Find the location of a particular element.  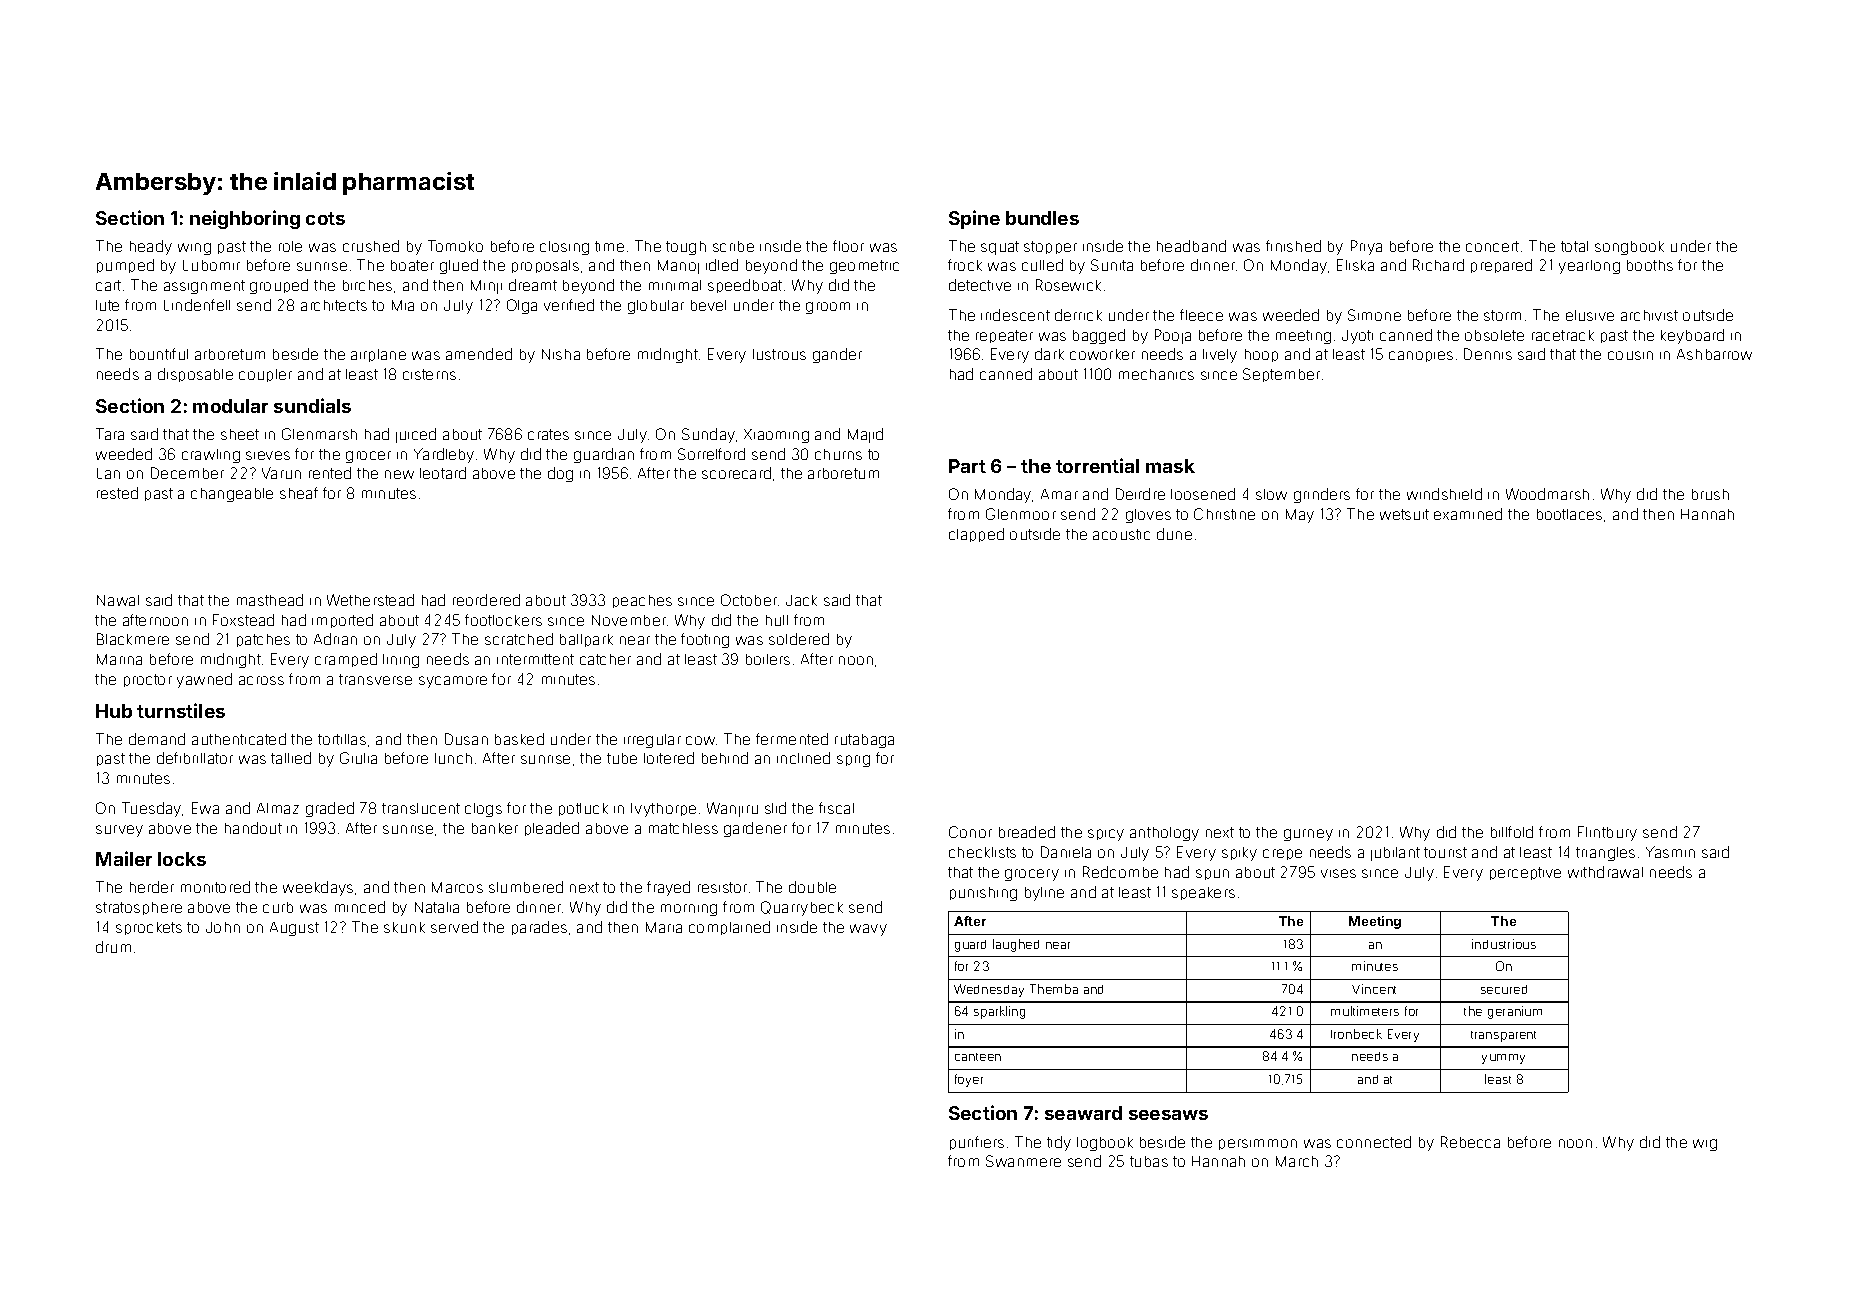

soldered is located at coordinates (799, 639).
